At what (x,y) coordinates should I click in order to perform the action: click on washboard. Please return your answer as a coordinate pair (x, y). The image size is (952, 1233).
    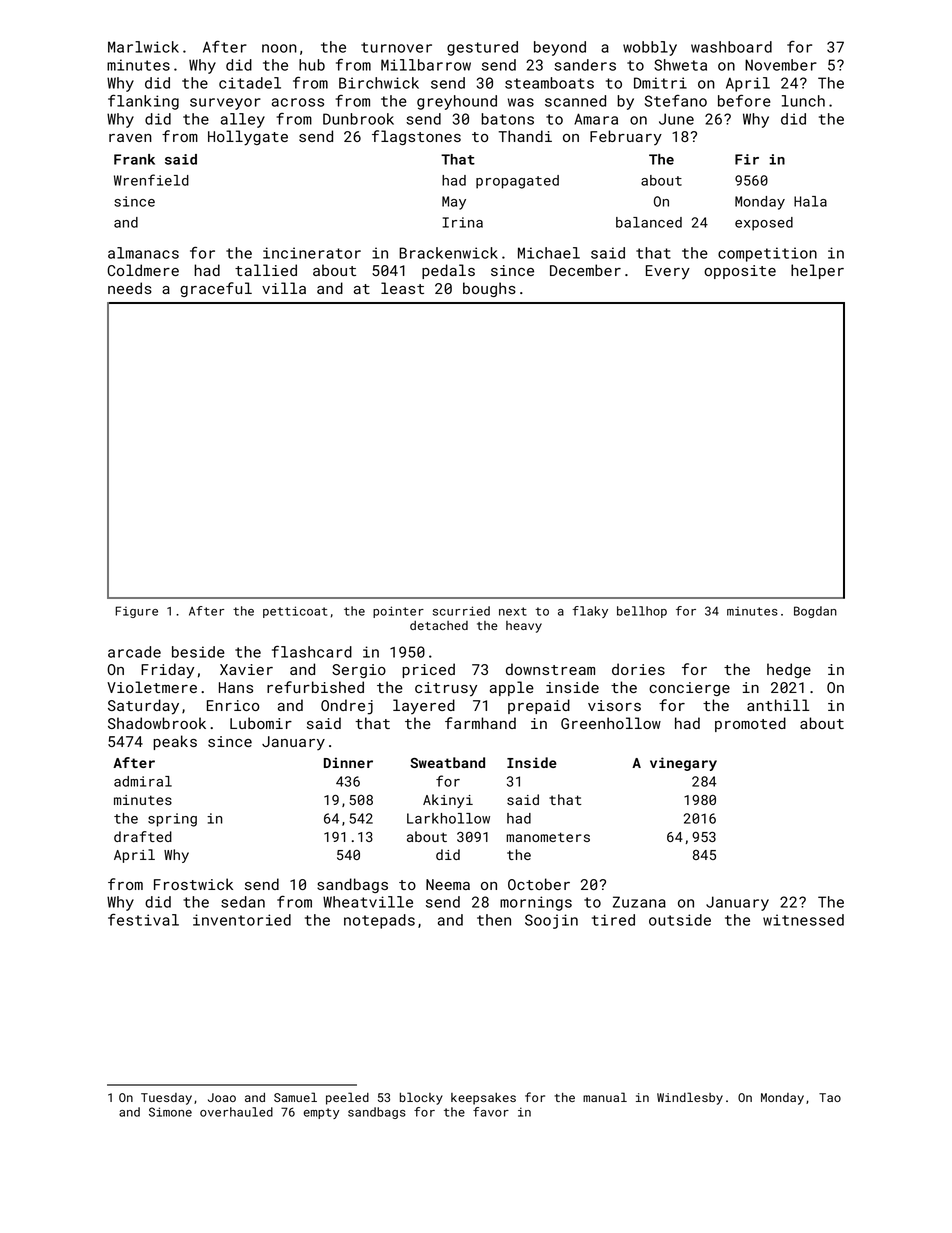
    Looking at the image, I should click on (731, 47).
